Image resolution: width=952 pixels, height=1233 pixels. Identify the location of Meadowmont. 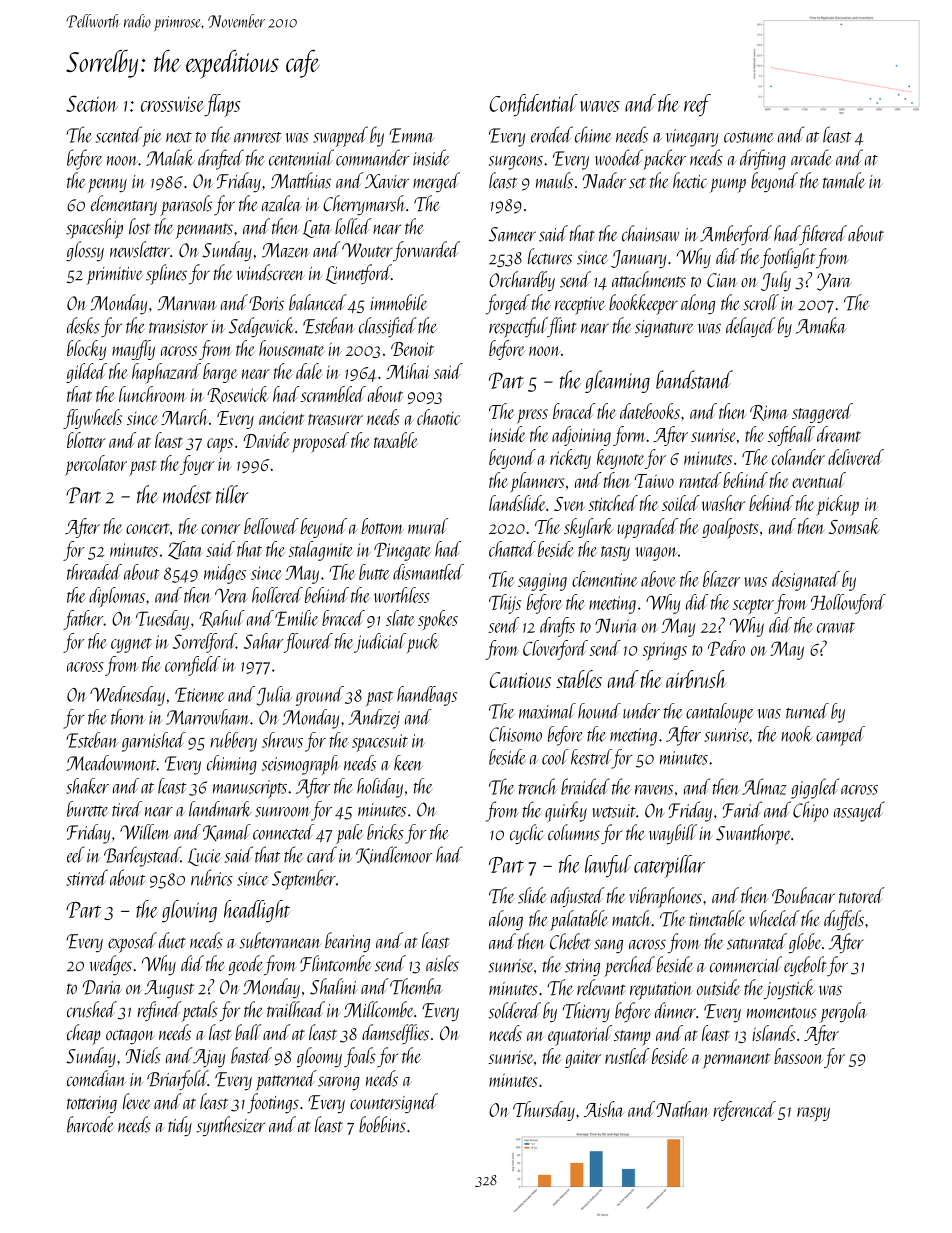
(111, 763).
